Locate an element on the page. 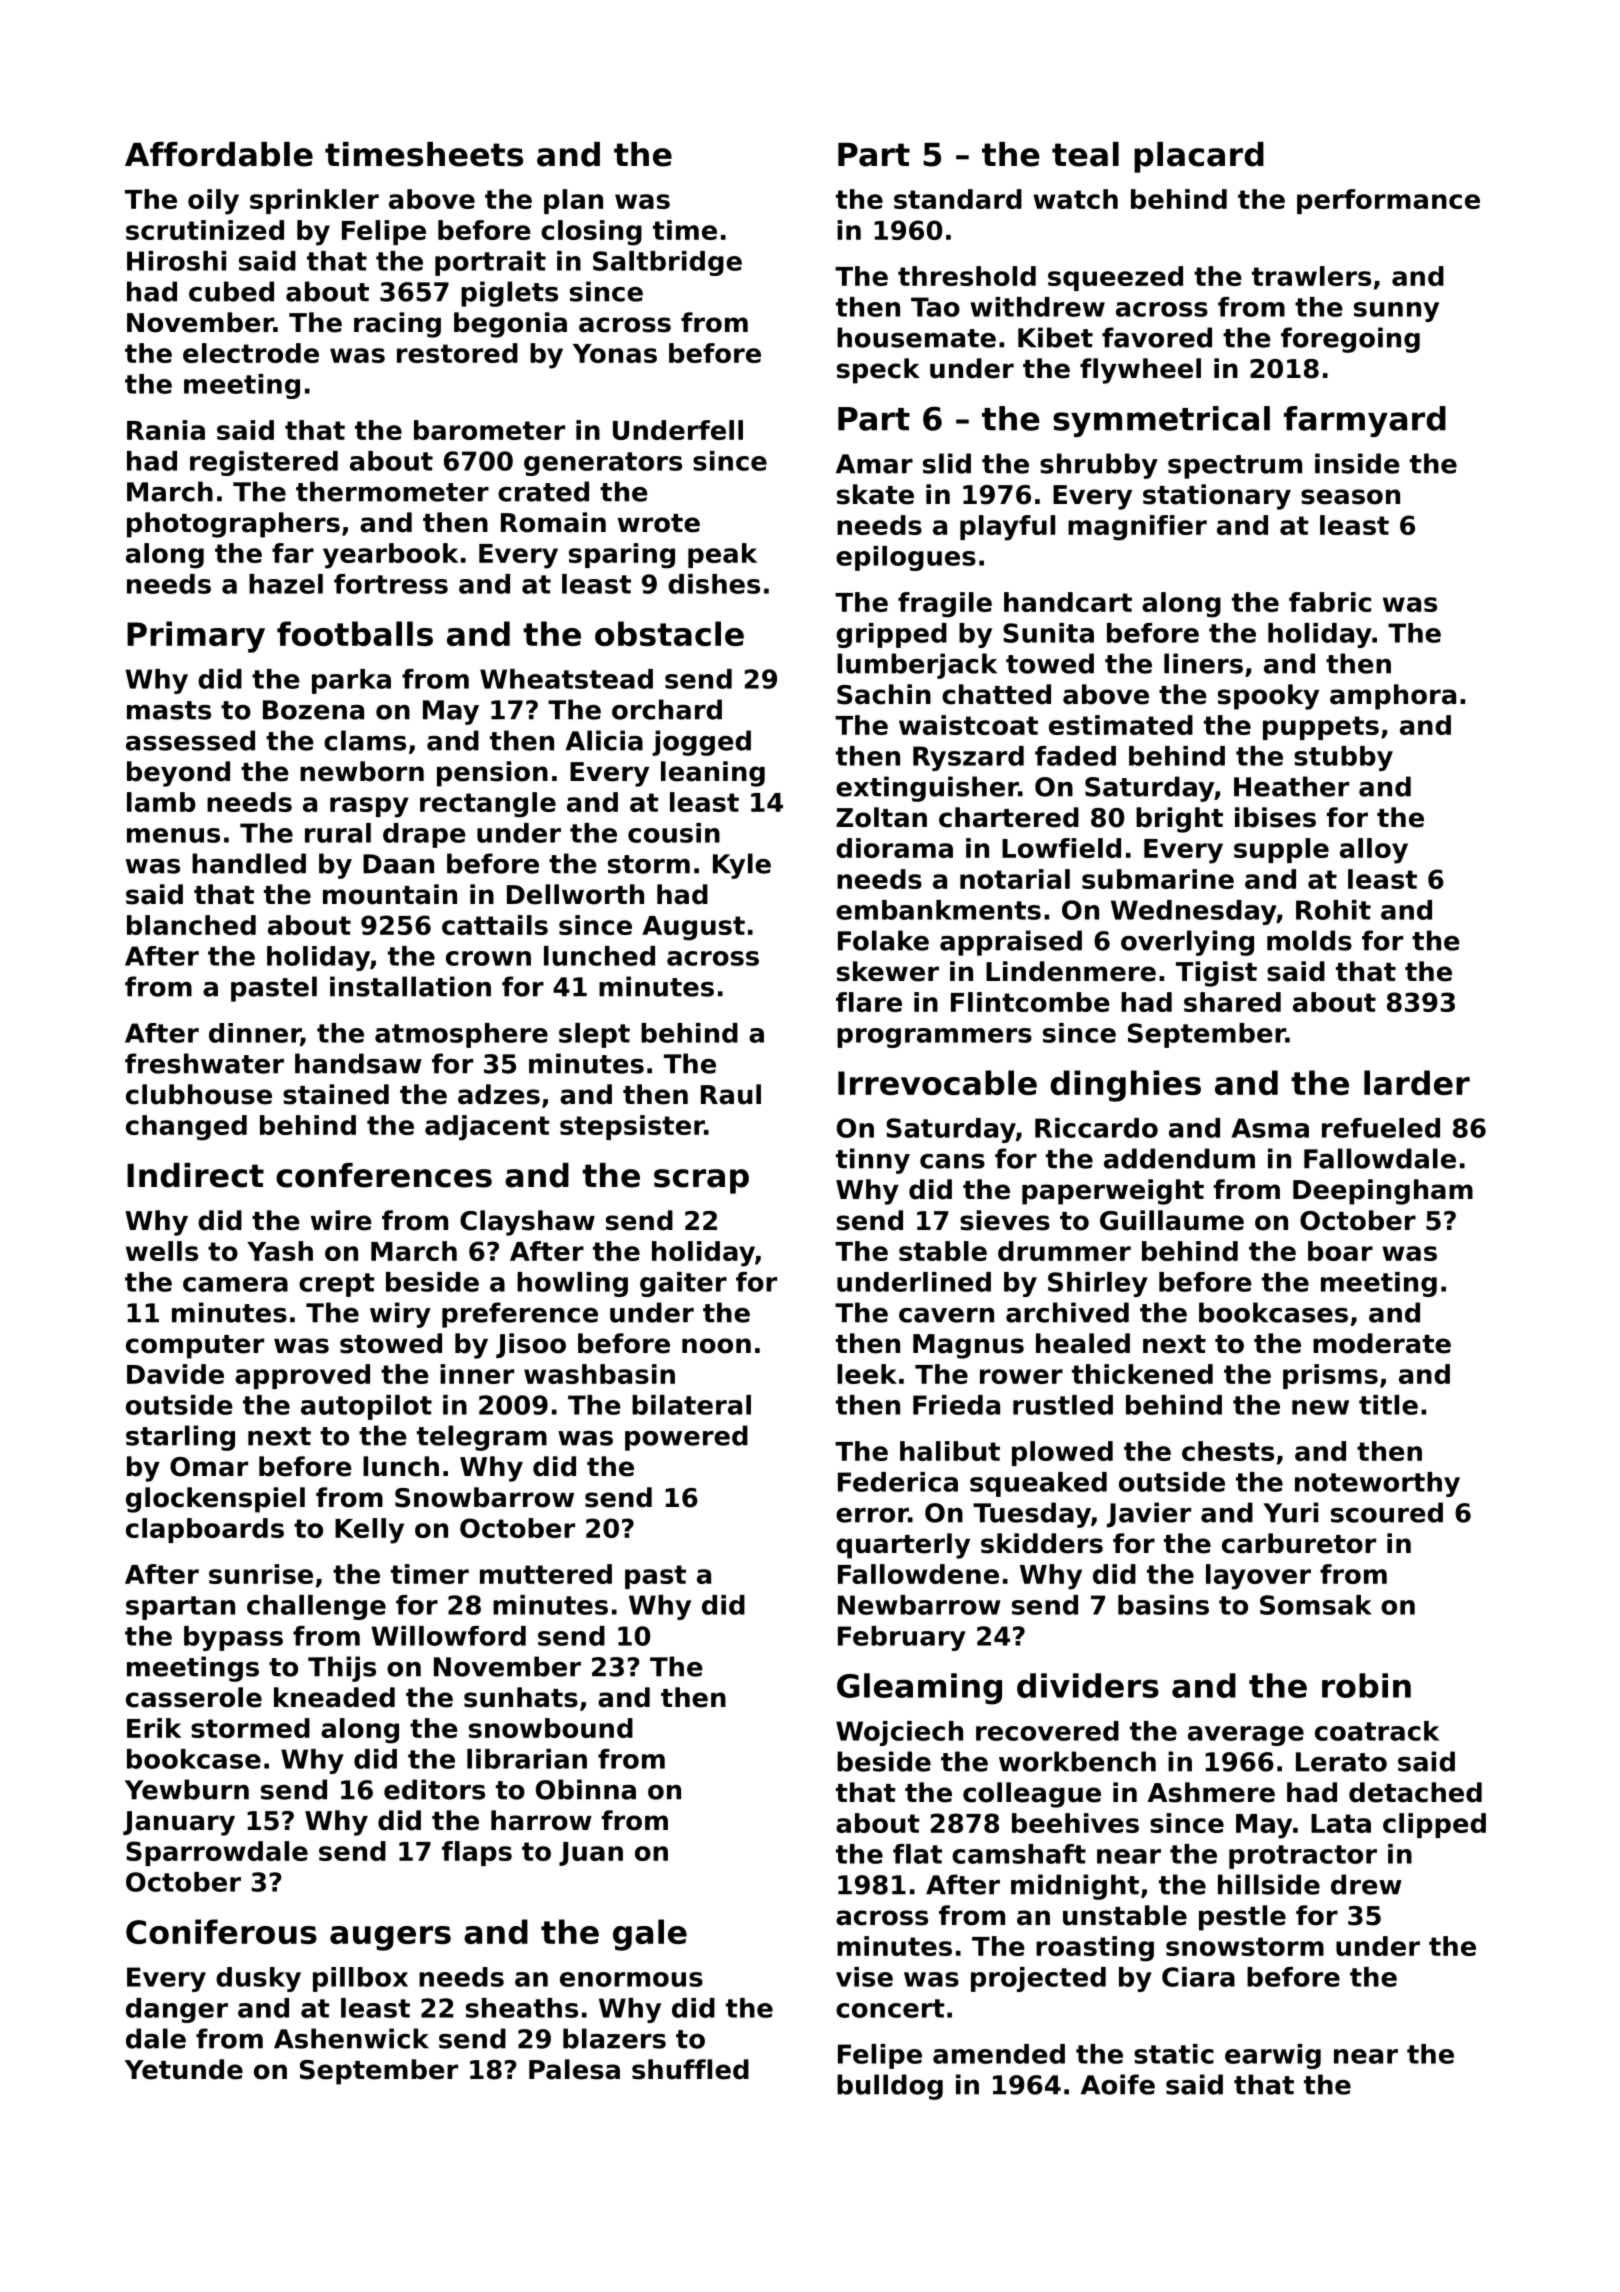 The image size is (1620, 2292). pillbox is located at coordinates (360, 1979).
